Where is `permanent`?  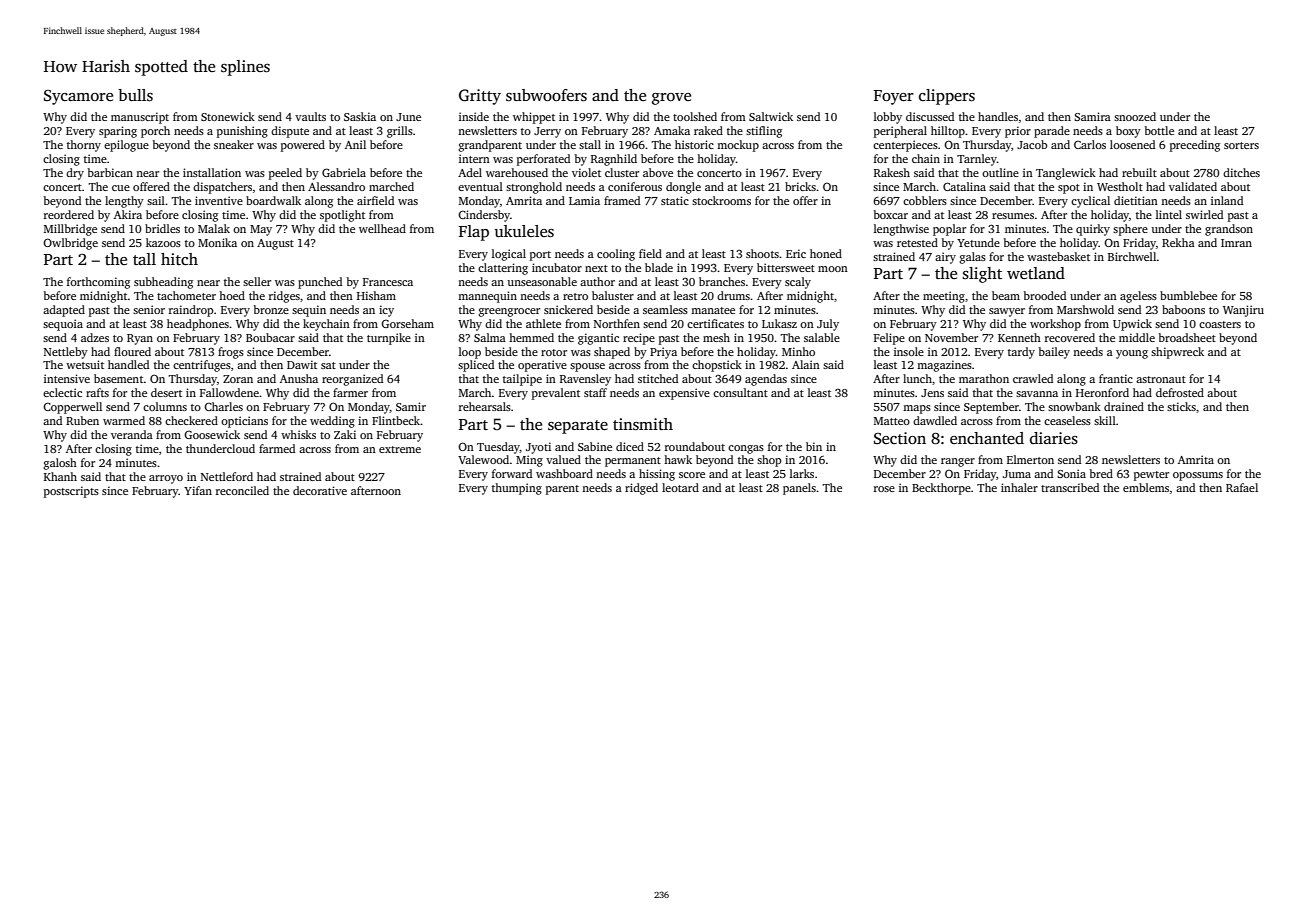 permanent is located at coordinates (633, 462).
